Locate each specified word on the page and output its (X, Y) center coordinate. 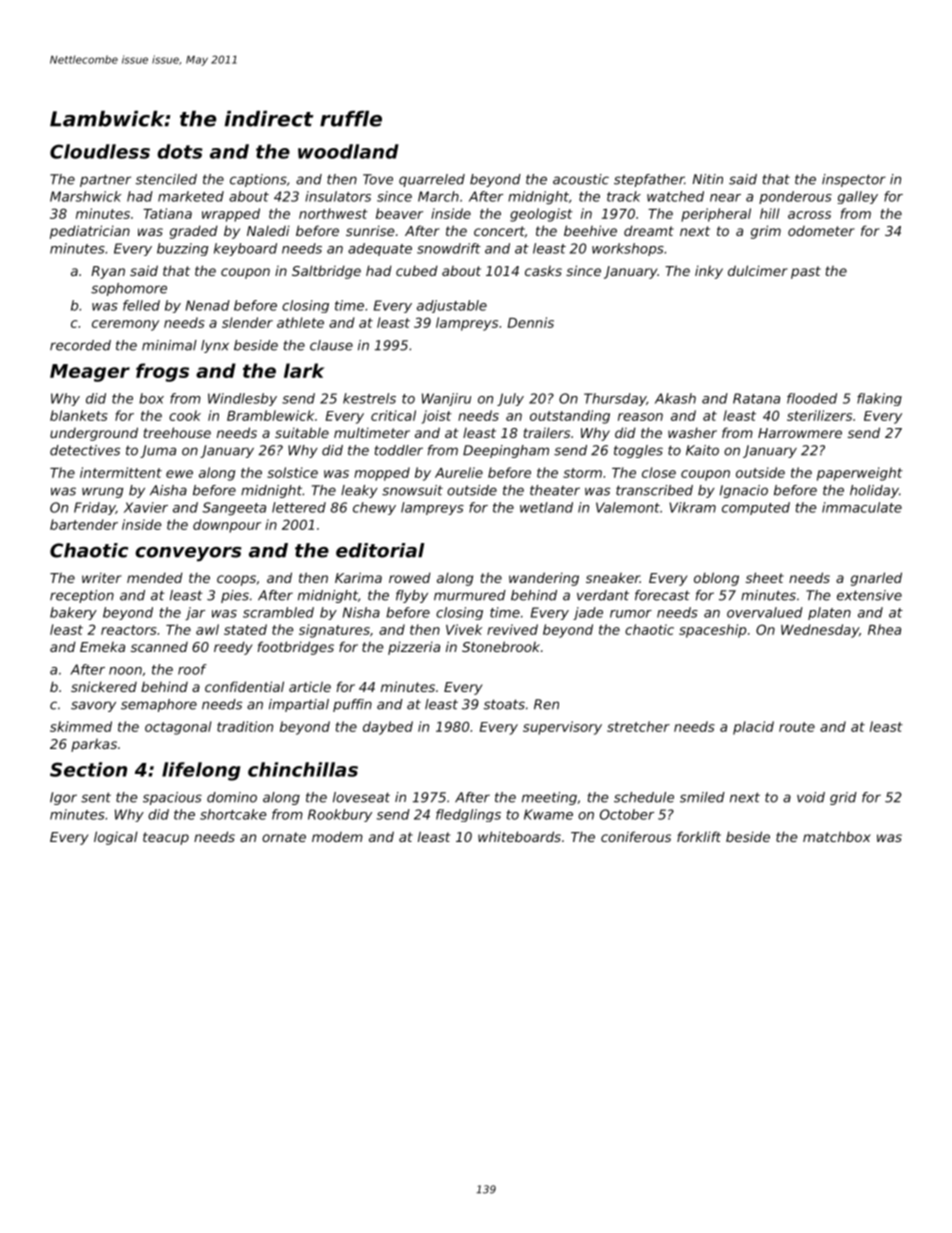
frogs (162, 372)
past (806, 272)
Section (88, 769)
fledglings (468, 815)
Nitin (708, 179)
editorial (380, 550)
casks (543, 271)
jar (195, 613)
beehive (590, 230)
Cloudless (100, 151)
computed (756, 508)
